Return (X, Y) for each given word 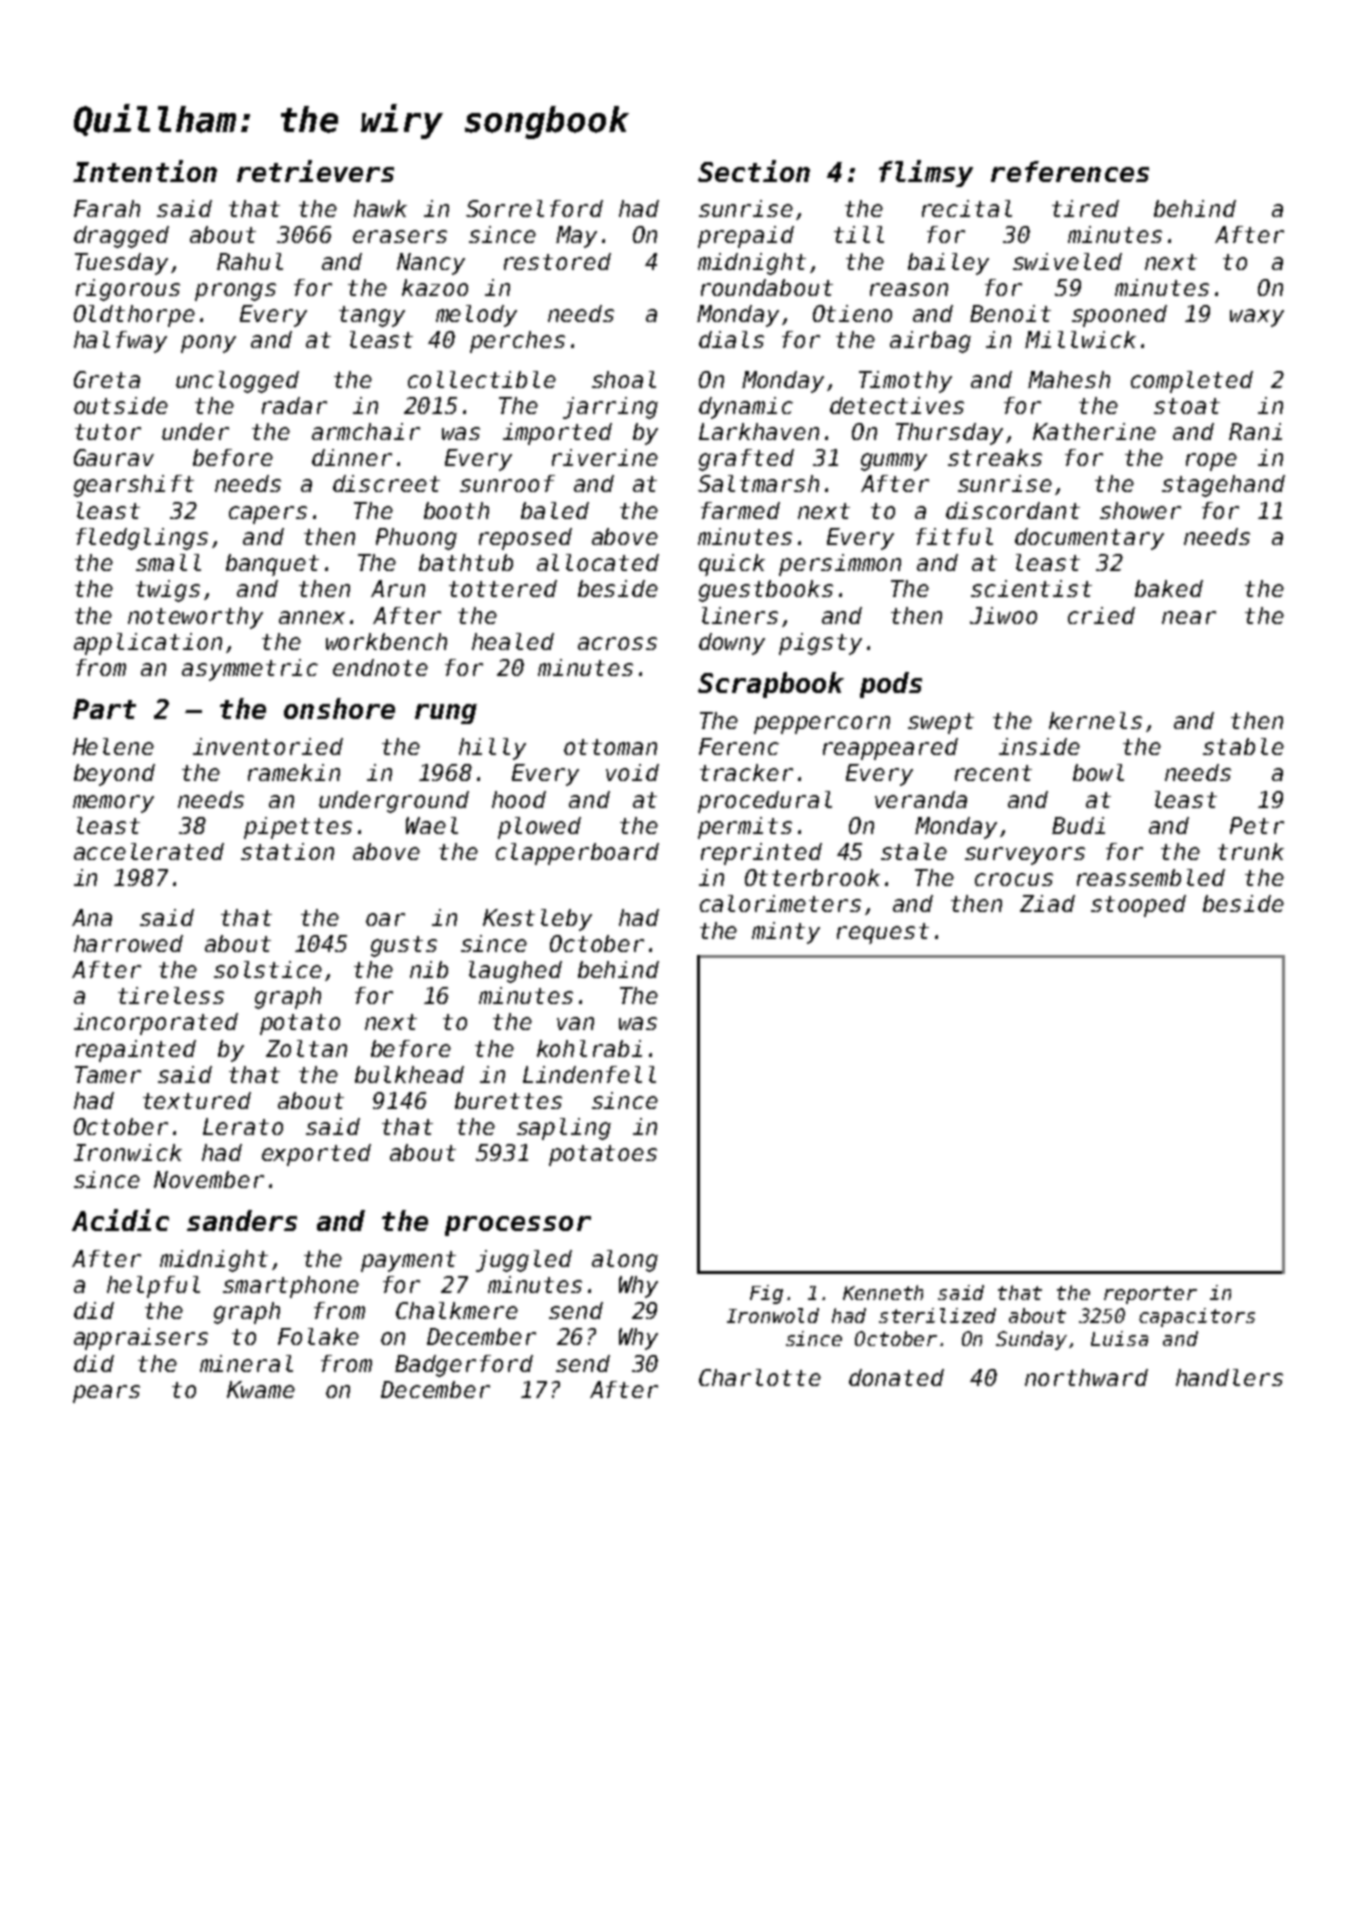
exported (316, 1155)
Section (754, 171)
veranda (921, 799)
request (883, 933)
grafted (746, 460)
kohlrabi (589, 1048)
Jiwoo (1003, 615)
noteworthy (195, 618)
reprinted (761, 854)
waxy (1257, 318)
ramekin (294, 772)
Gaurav (114, 457)
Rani (1255, 431)
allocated (598, 562)
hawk (380, 208)
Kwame (261, 1389)
